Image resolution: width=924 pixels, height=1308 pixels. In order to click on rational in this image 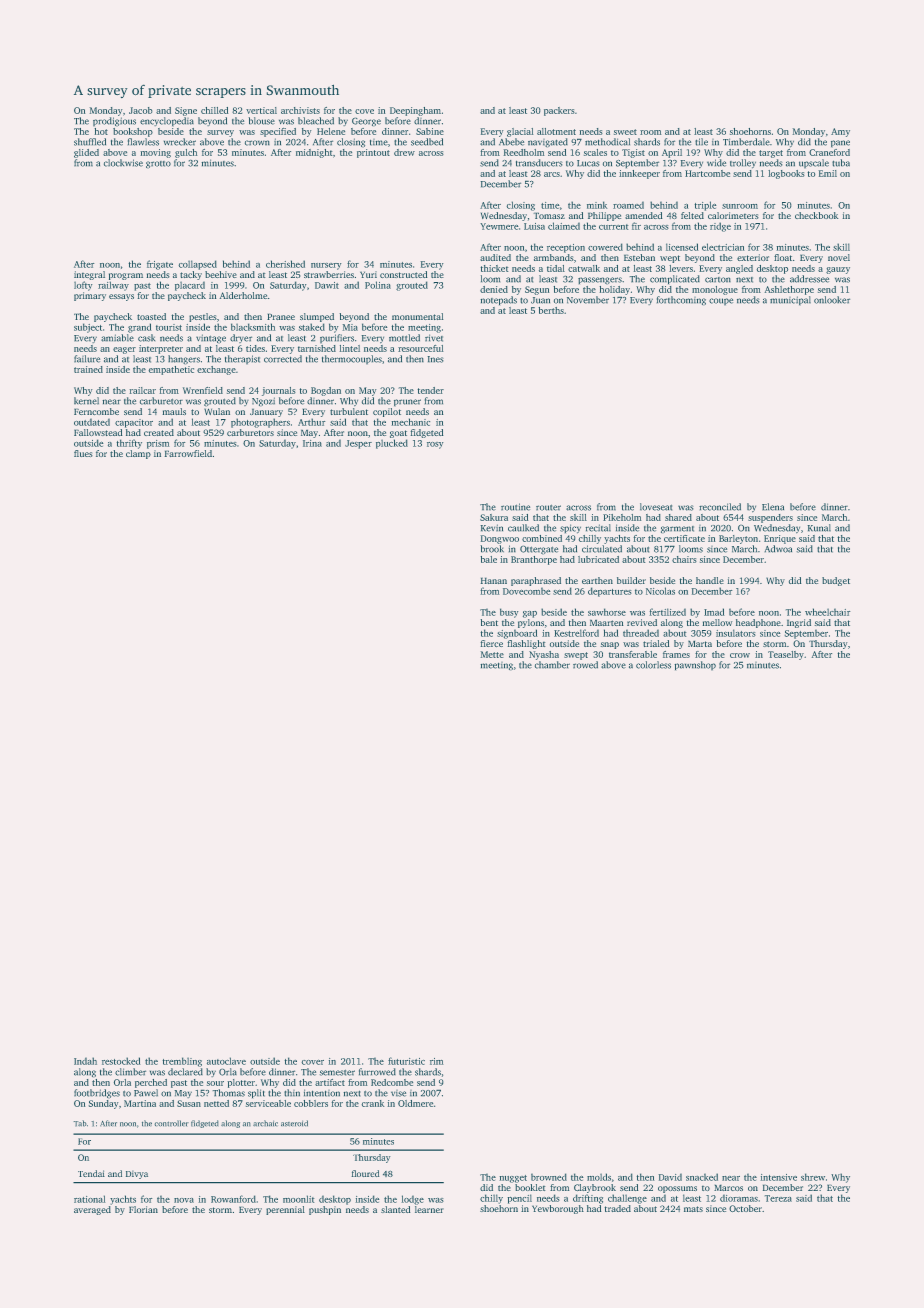, I will do `click(90, 1199)`.
